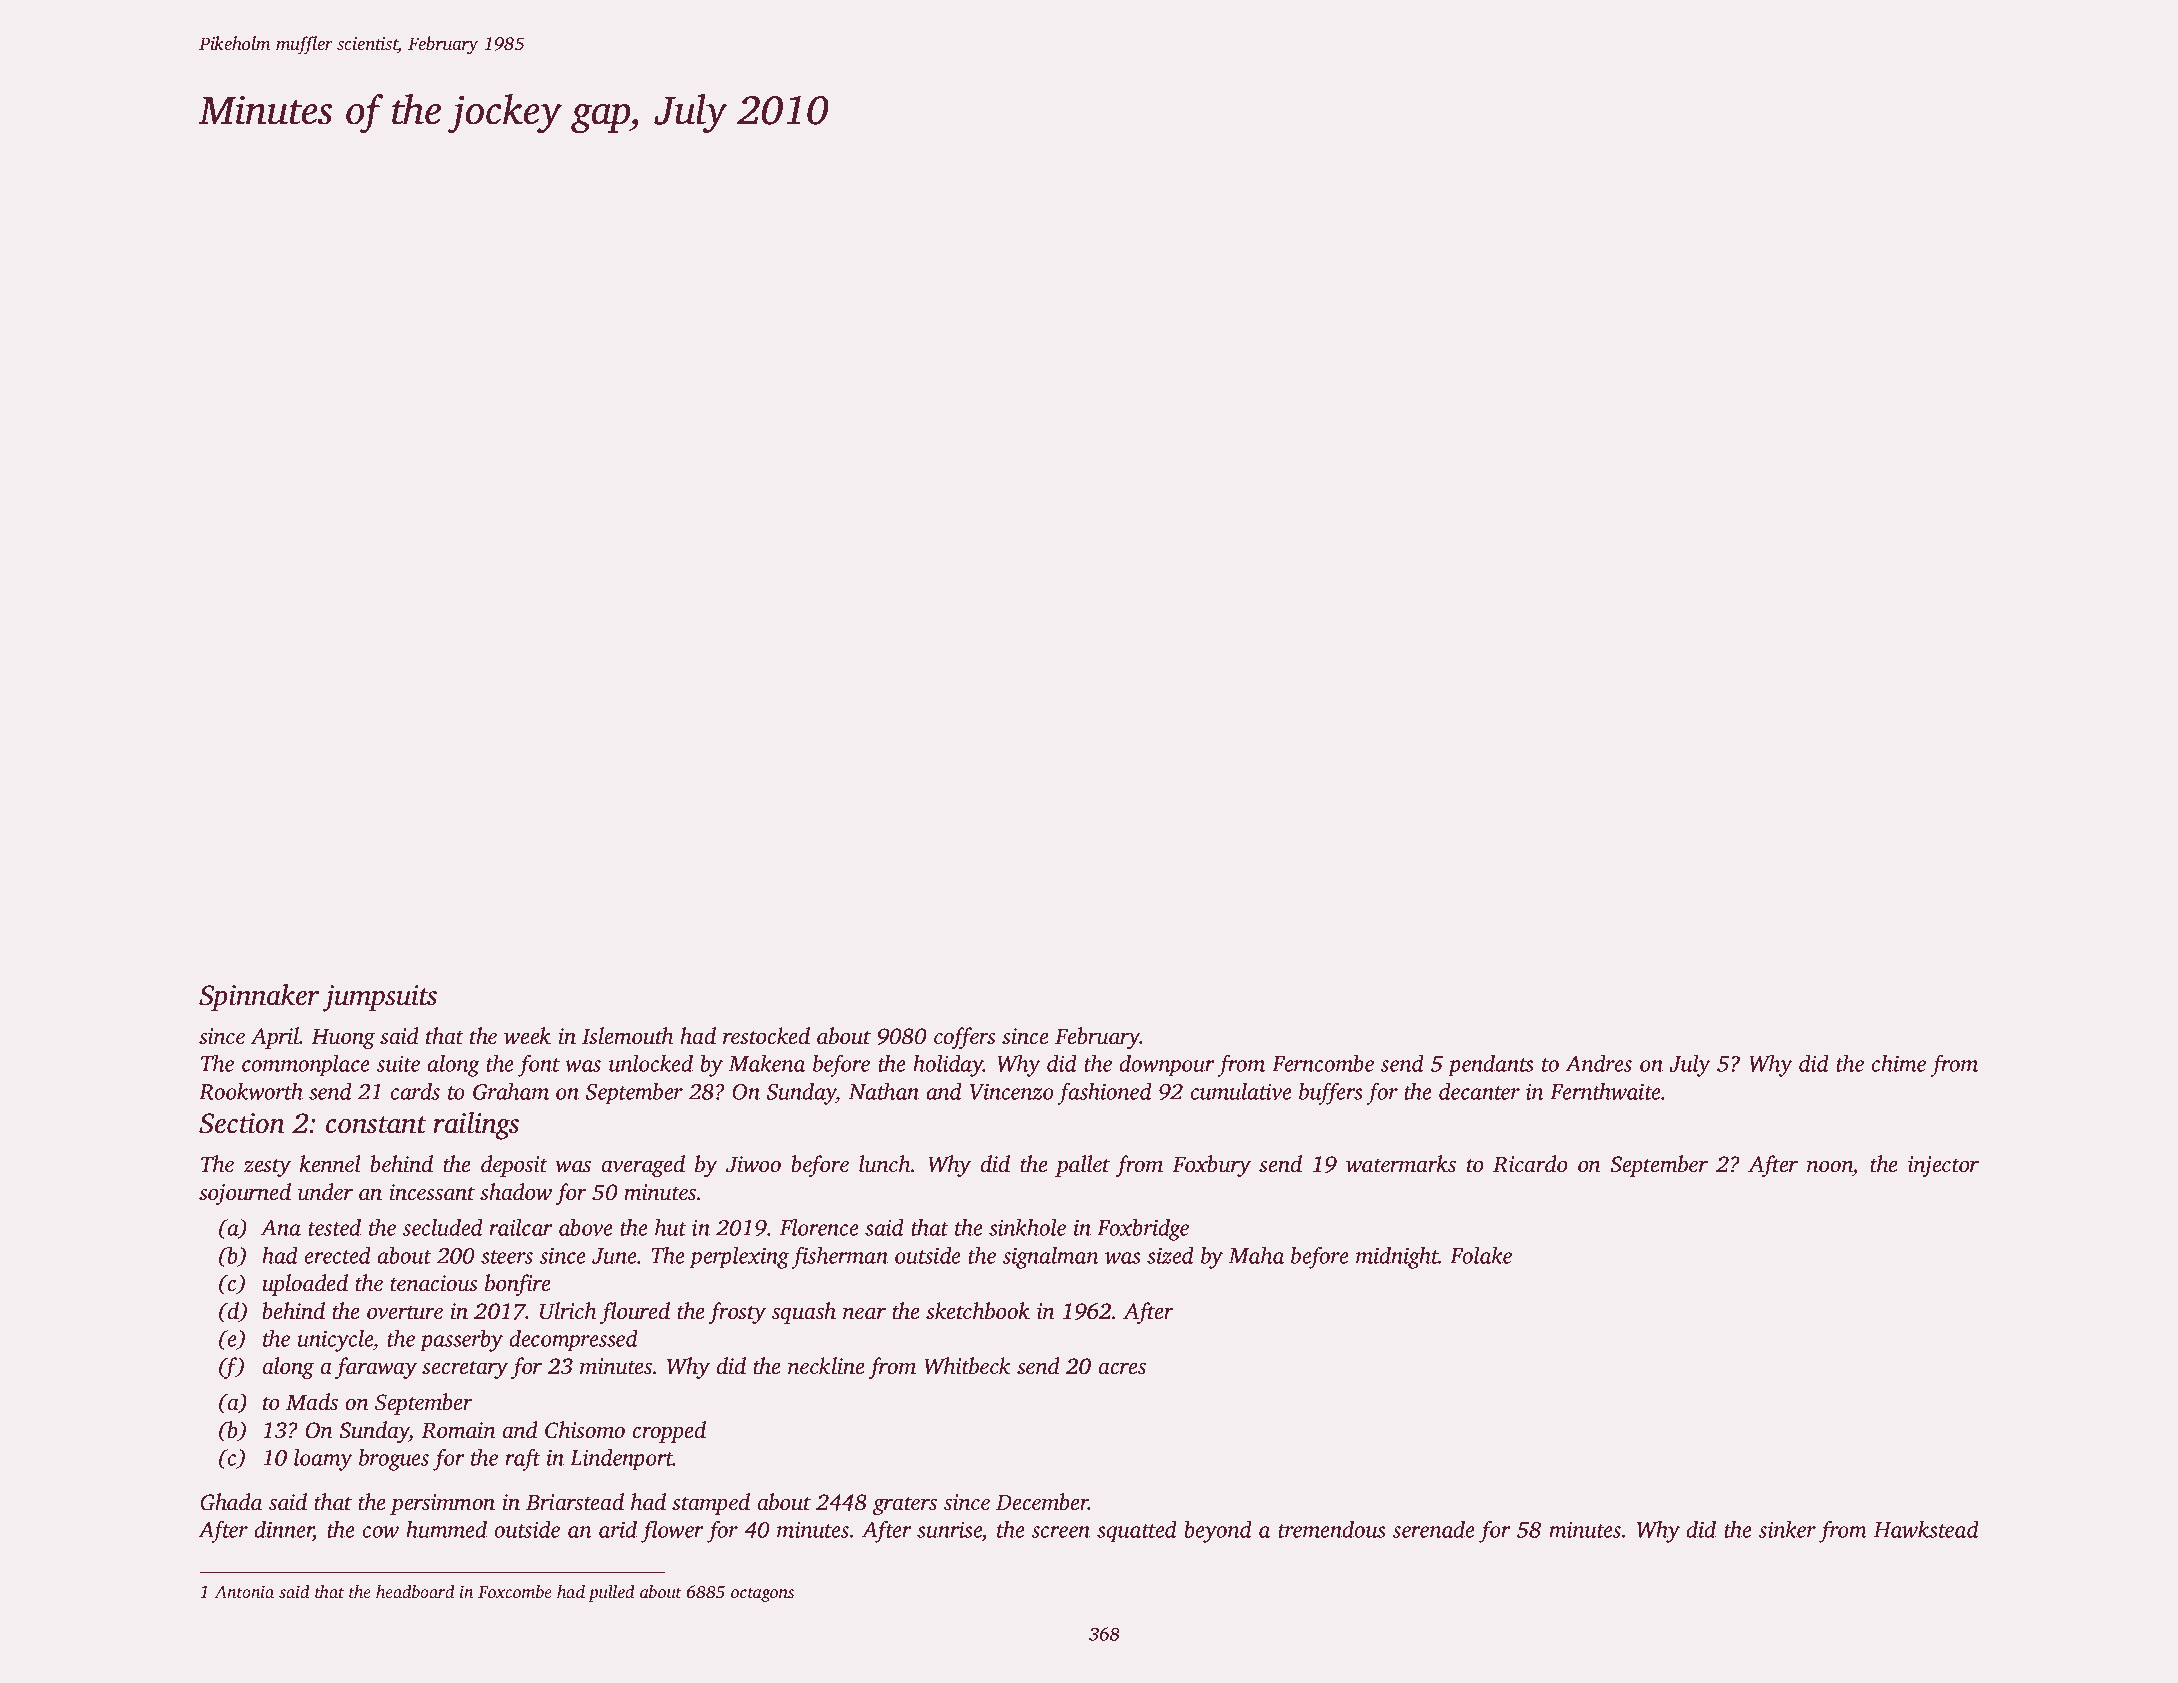 The width and height of the screenshot is (2178, 1683). Describe the element at coordinates (766, 1036) in the screenshot. I see `restocked` at that location.
